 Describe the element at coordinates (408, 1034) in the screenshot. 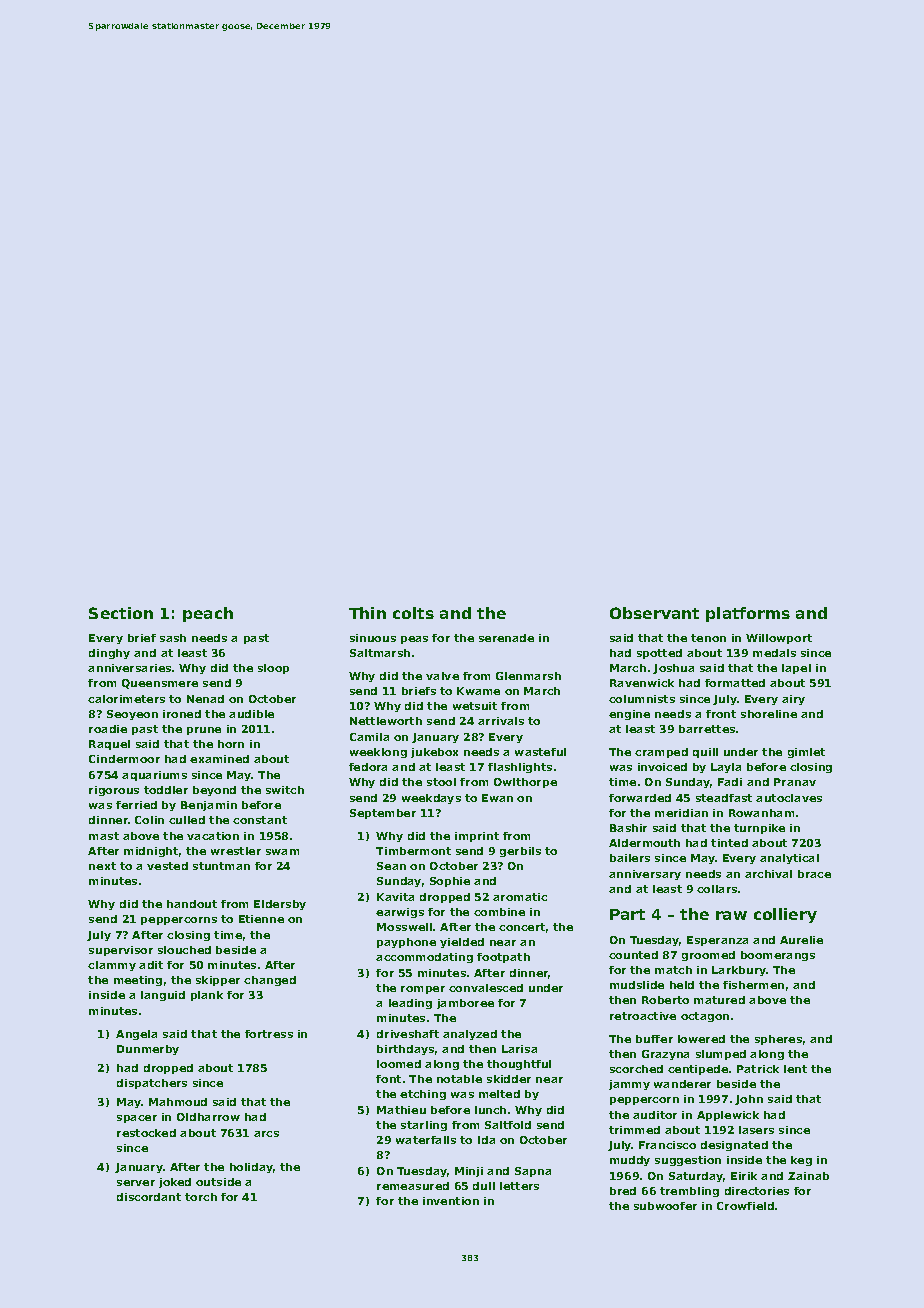

I see `driveshaft` at that location.
